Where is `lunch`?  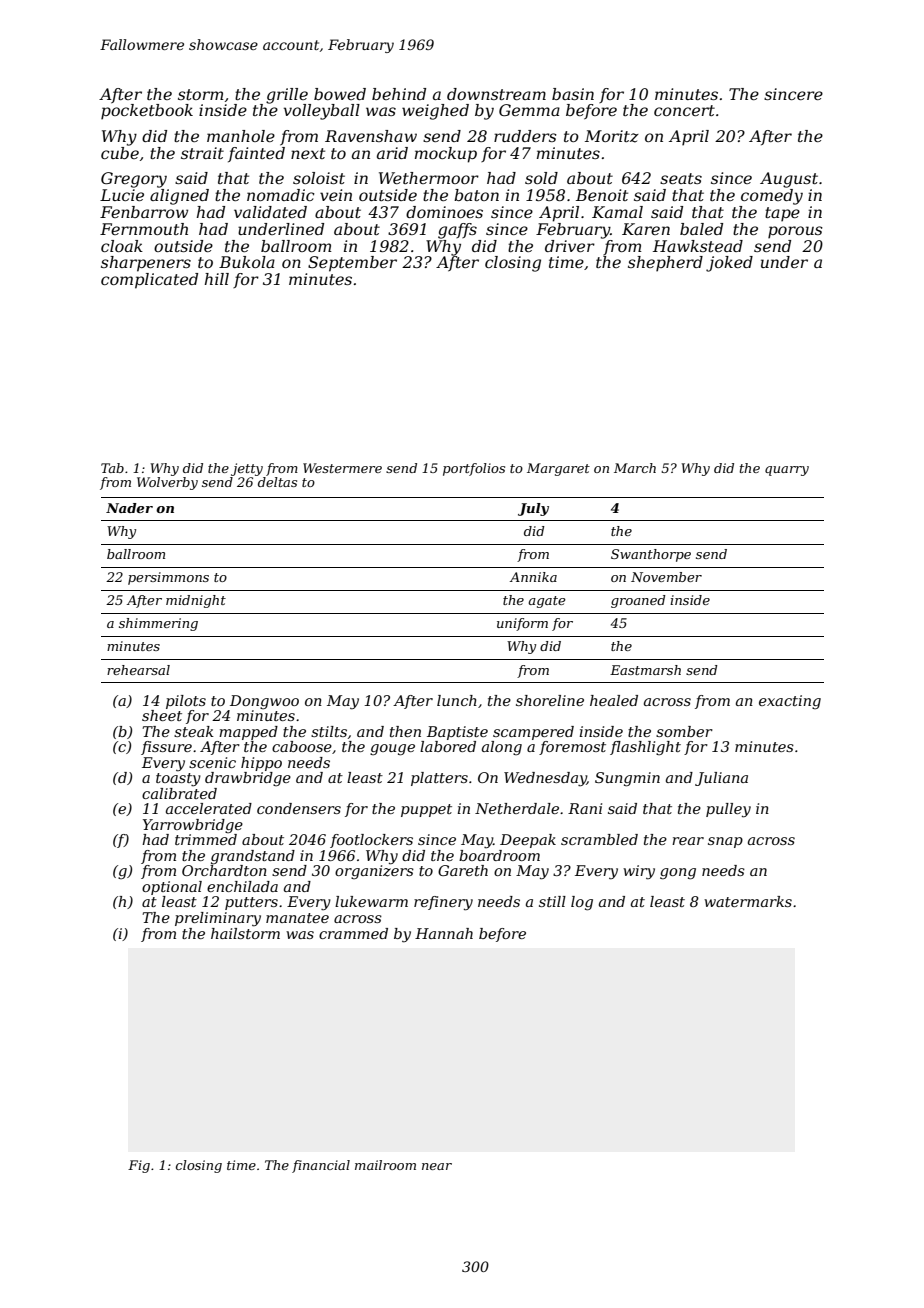 lunch is located at coordinates (457, 700).
